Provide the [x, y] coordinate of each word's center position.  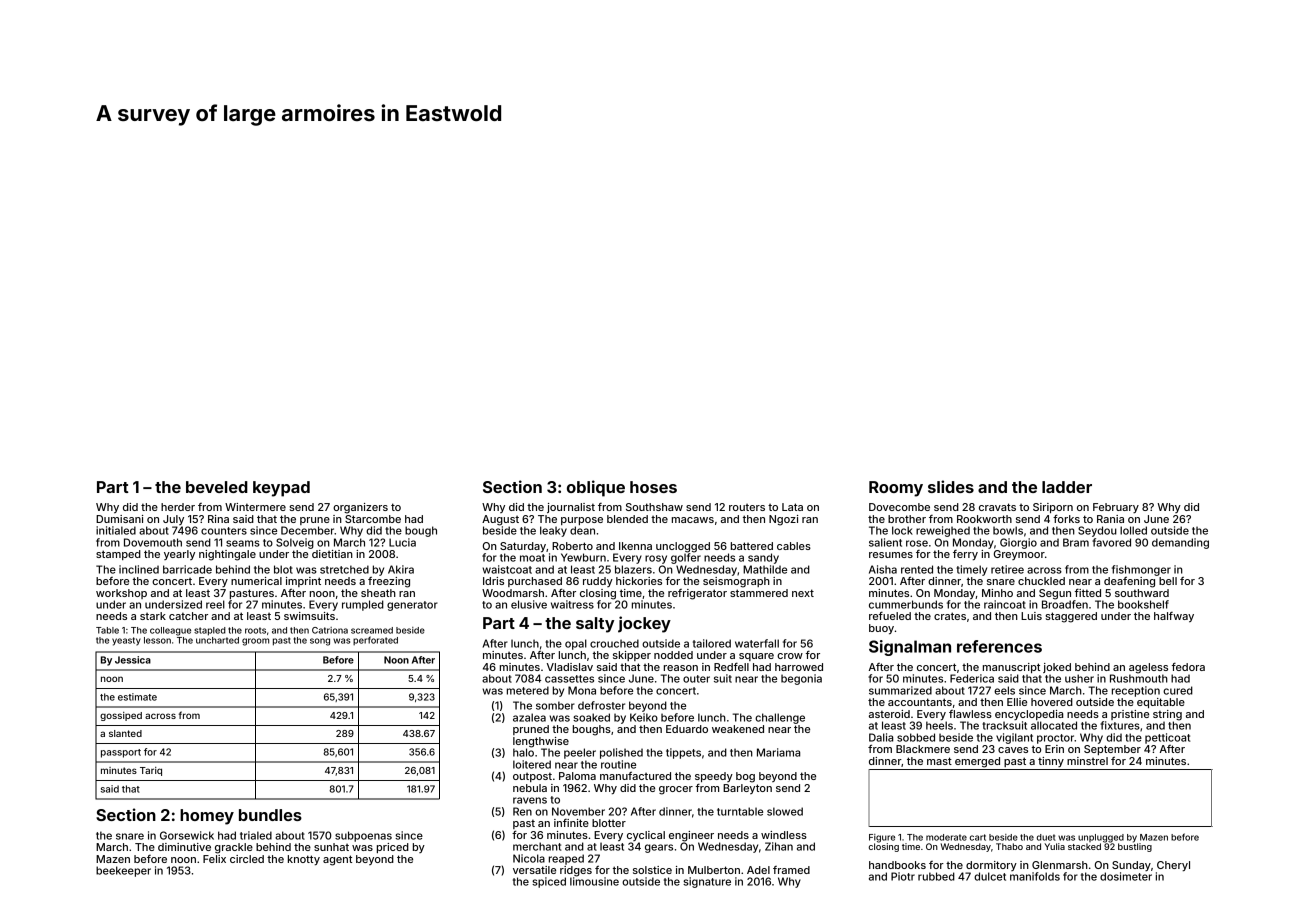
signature [707, 882]
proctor [1055, 739]
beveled [217, 487]
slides [951, 486]
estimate [137, 697]
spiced [549, 882]
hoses [653, 487]
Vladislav [570, 667]
